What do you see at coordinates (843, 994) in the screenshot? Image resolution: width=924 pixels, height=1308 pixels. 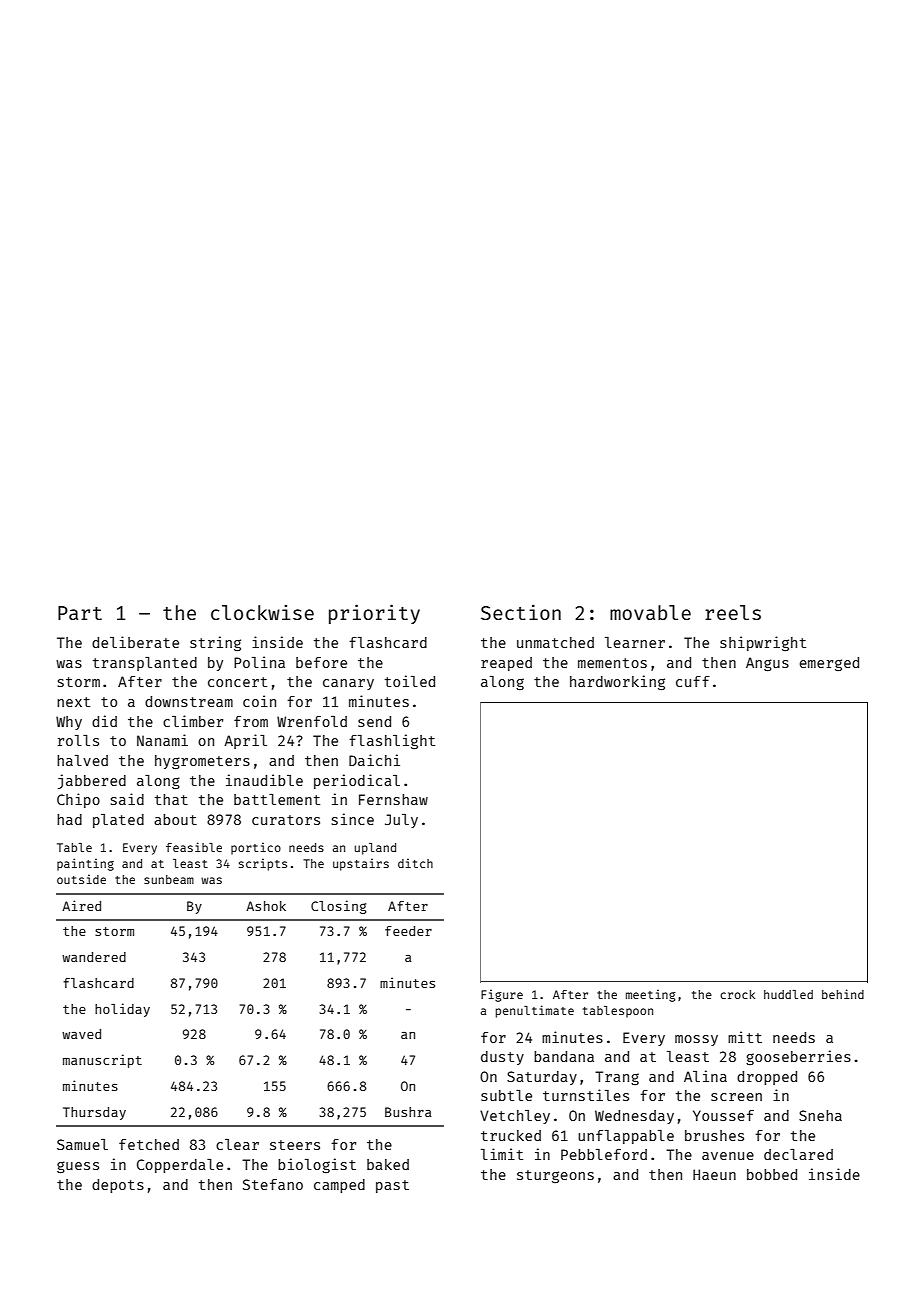 I see `behind` at bounding box center [843, 994].
